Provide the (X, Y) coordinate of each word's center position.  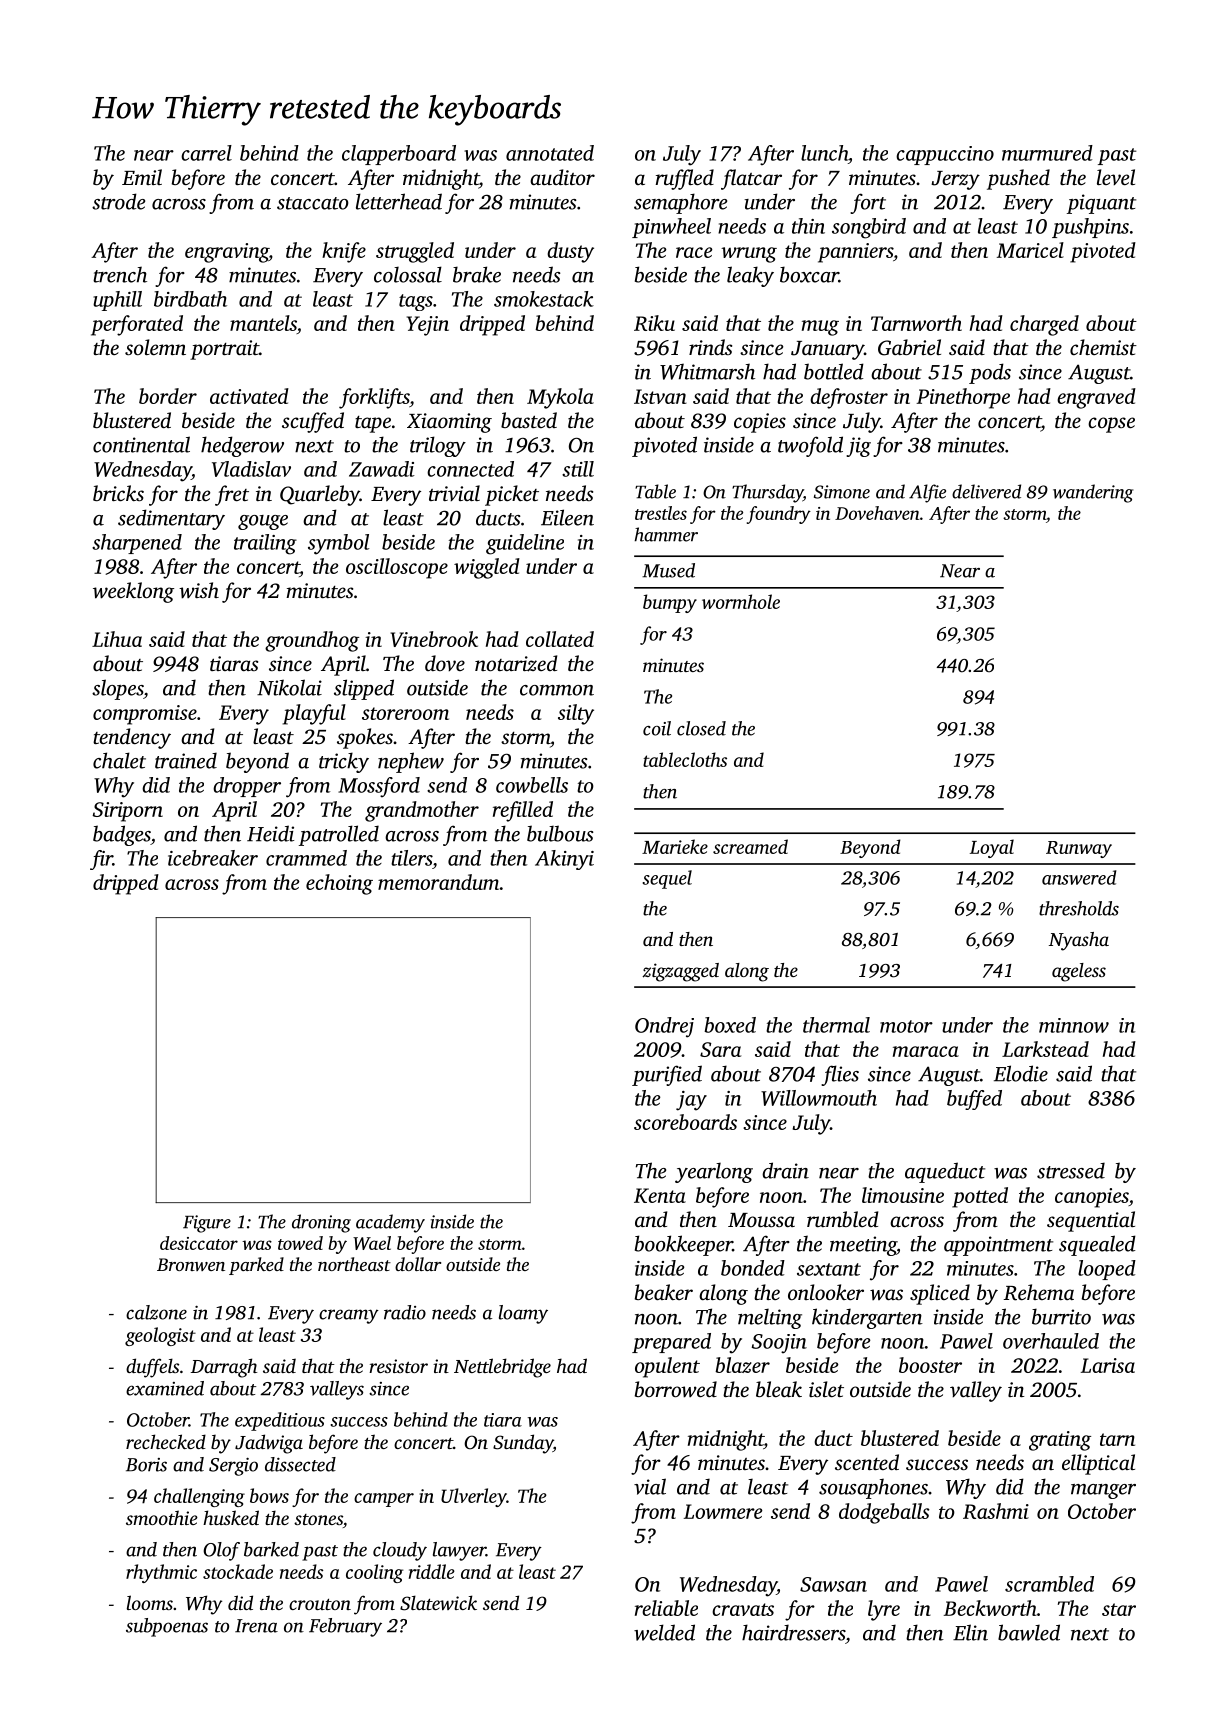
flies (840, 1075)
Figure (207, 1224)
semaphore (680, 203)
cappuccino (945, 155)
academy (390, 1223)
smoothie (162, 1517)
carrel (206, 153)
